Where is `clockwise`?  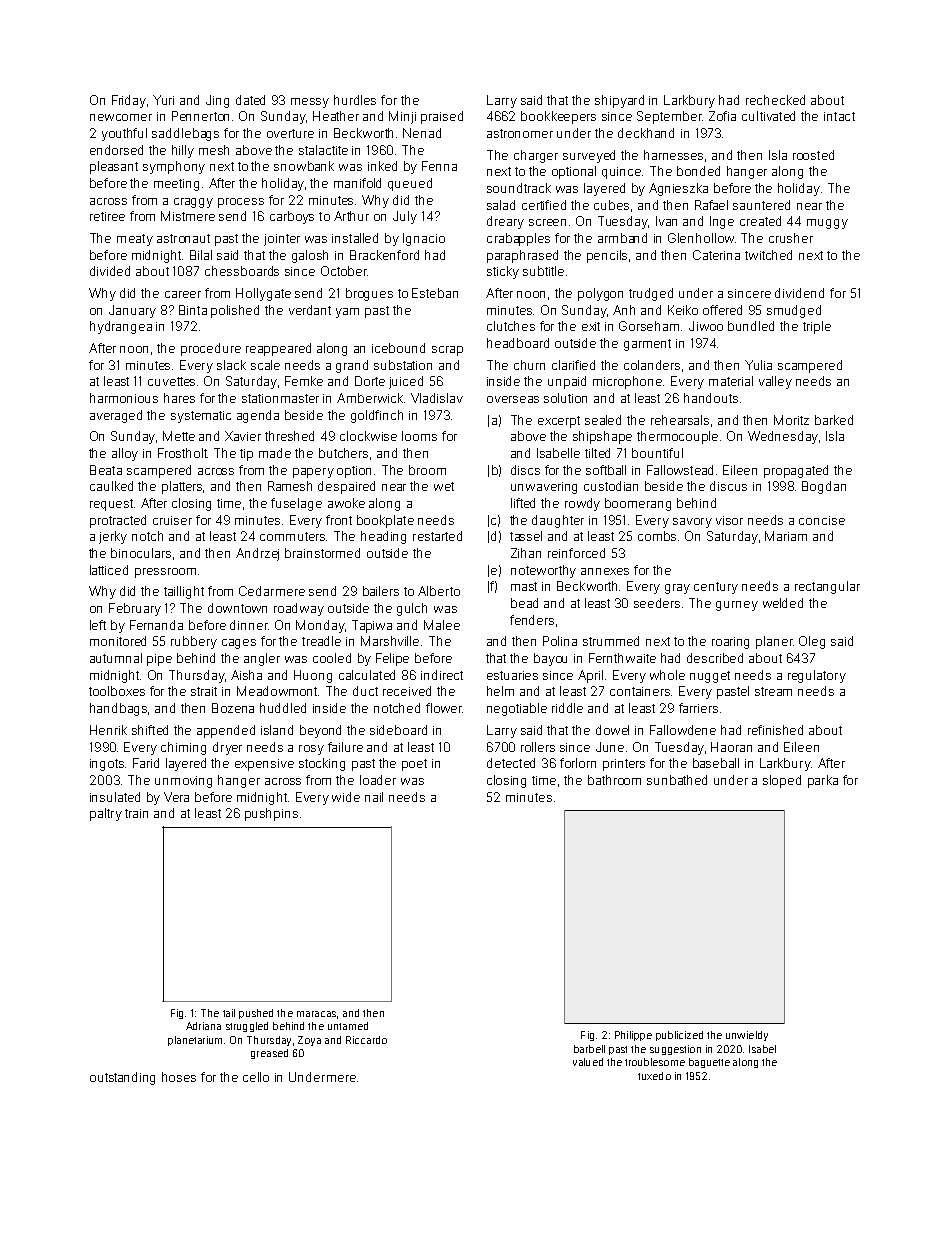
clockwise is located at coordinates (368, 436).
